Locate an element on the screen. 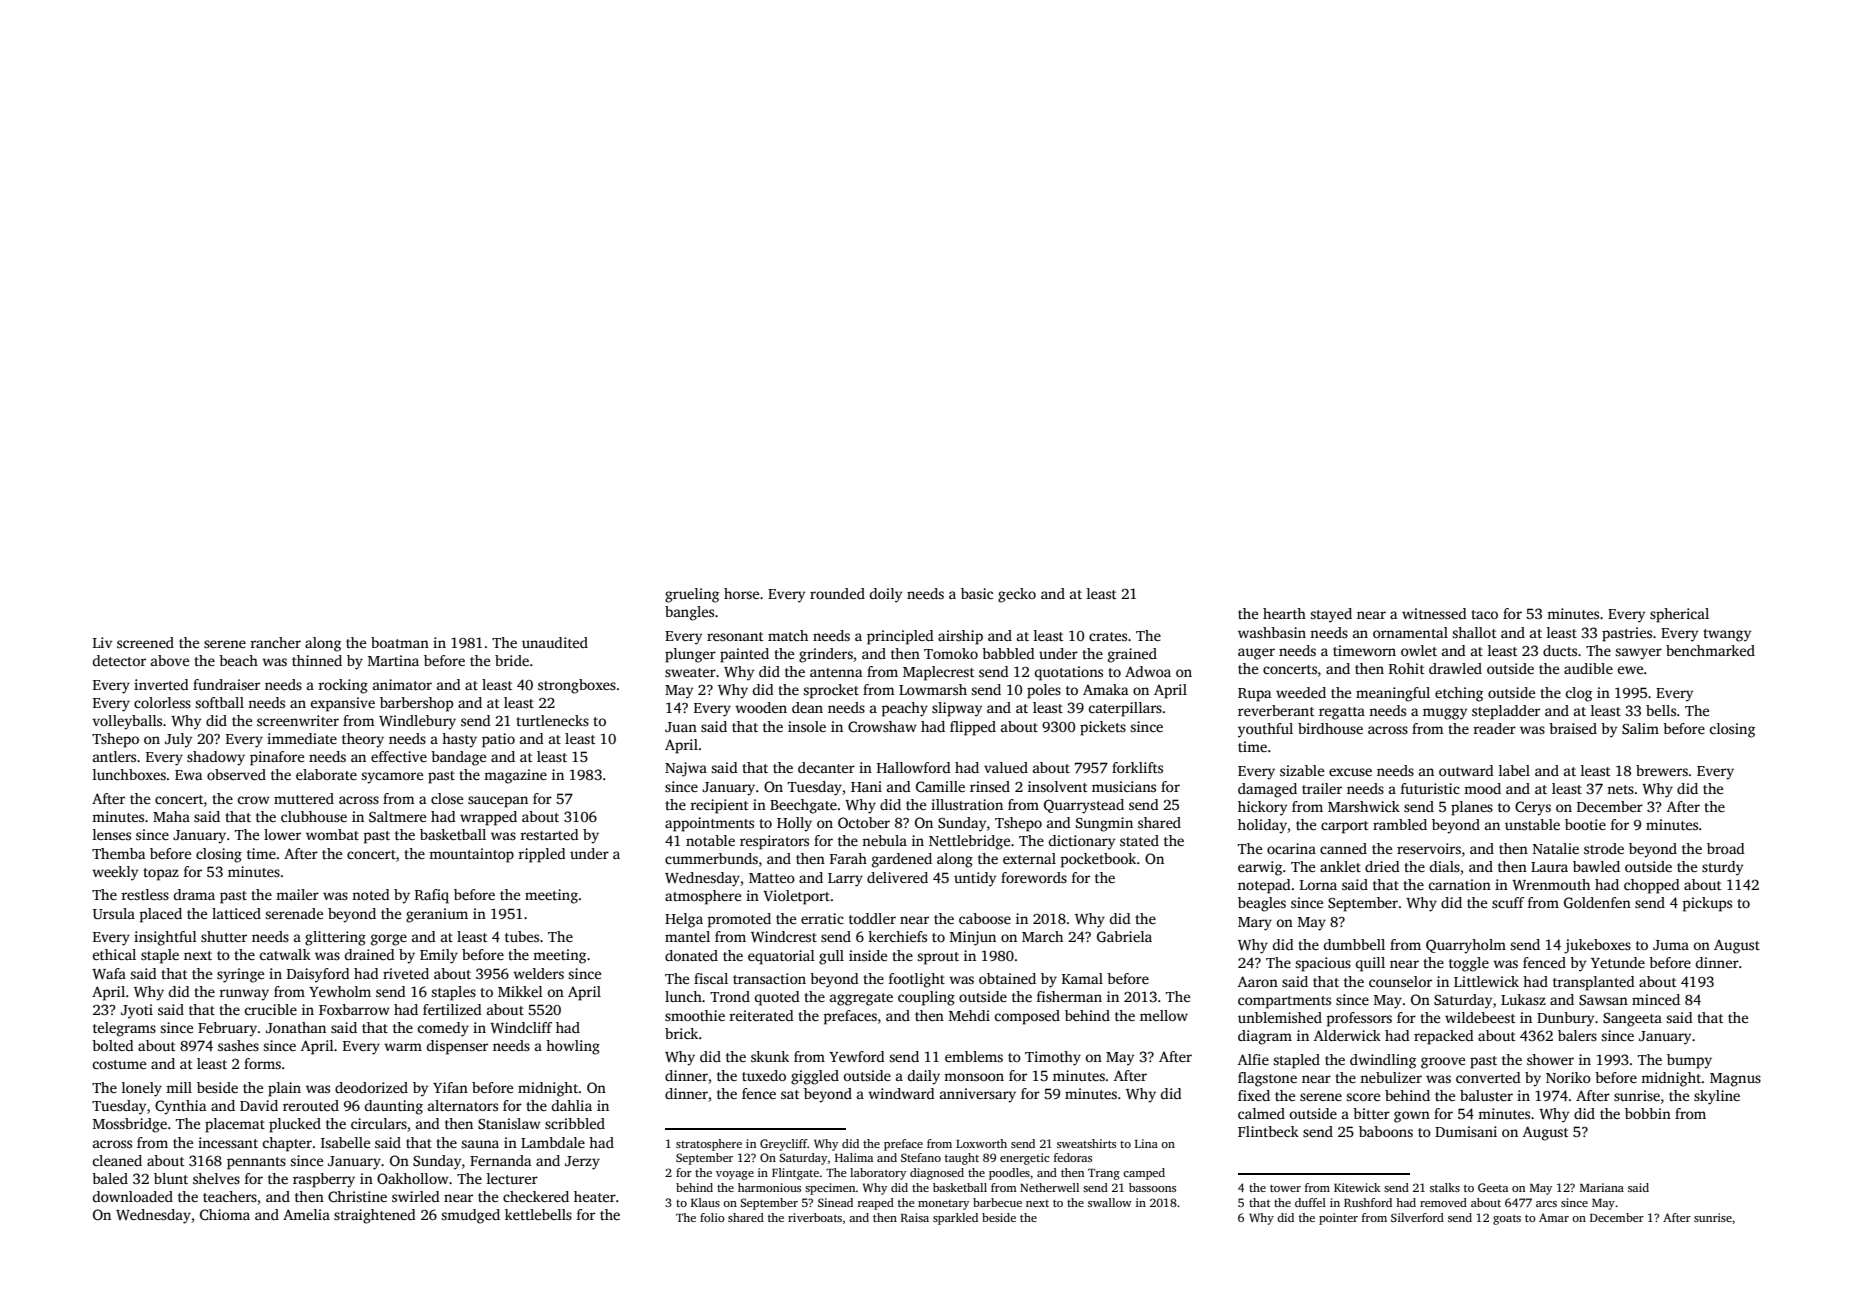  clubhouse is located at coordinates (314, 816).
